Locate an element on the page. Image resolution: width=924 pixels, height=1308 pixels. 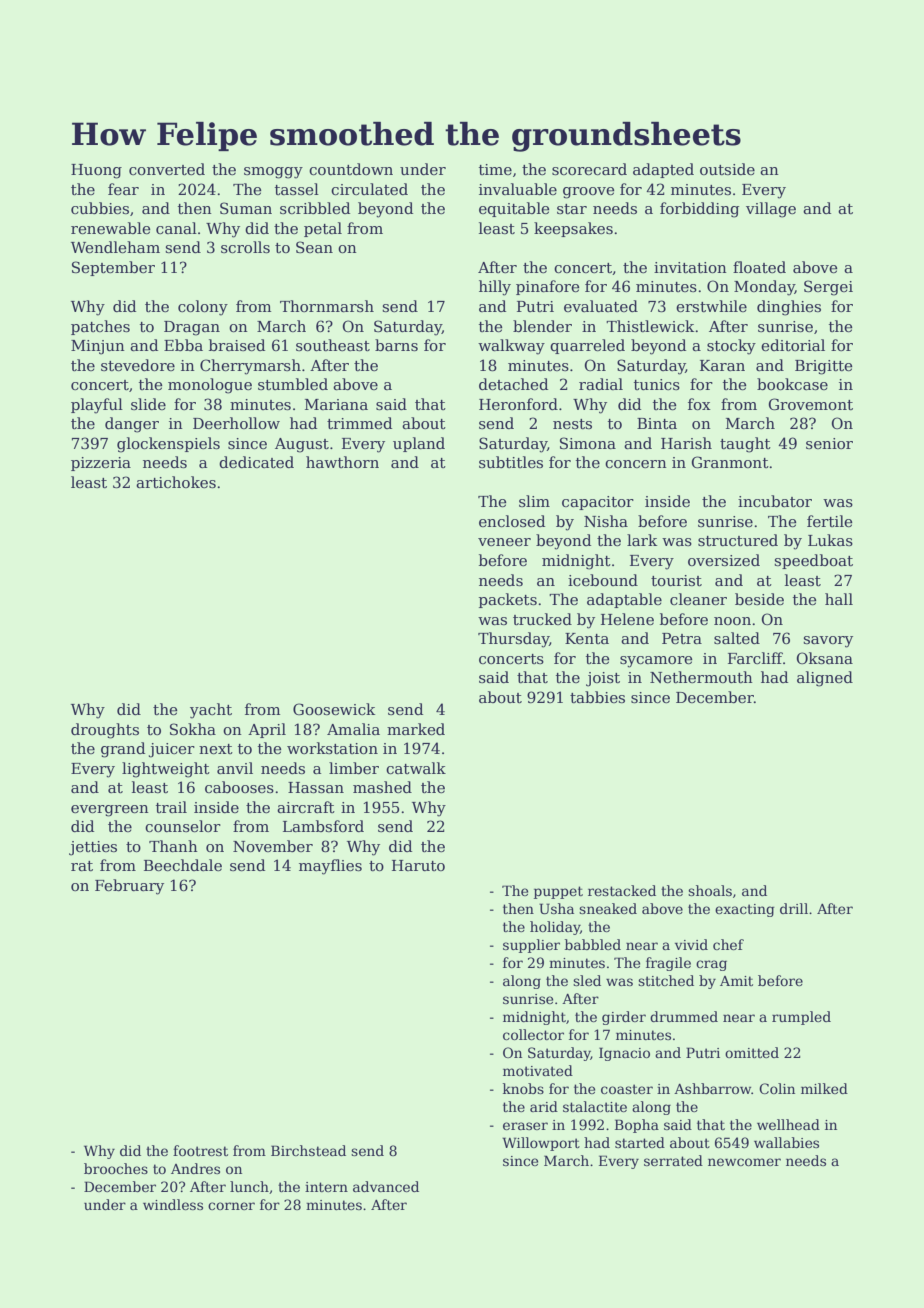
scorecard is located at coordinates (589, 169).
